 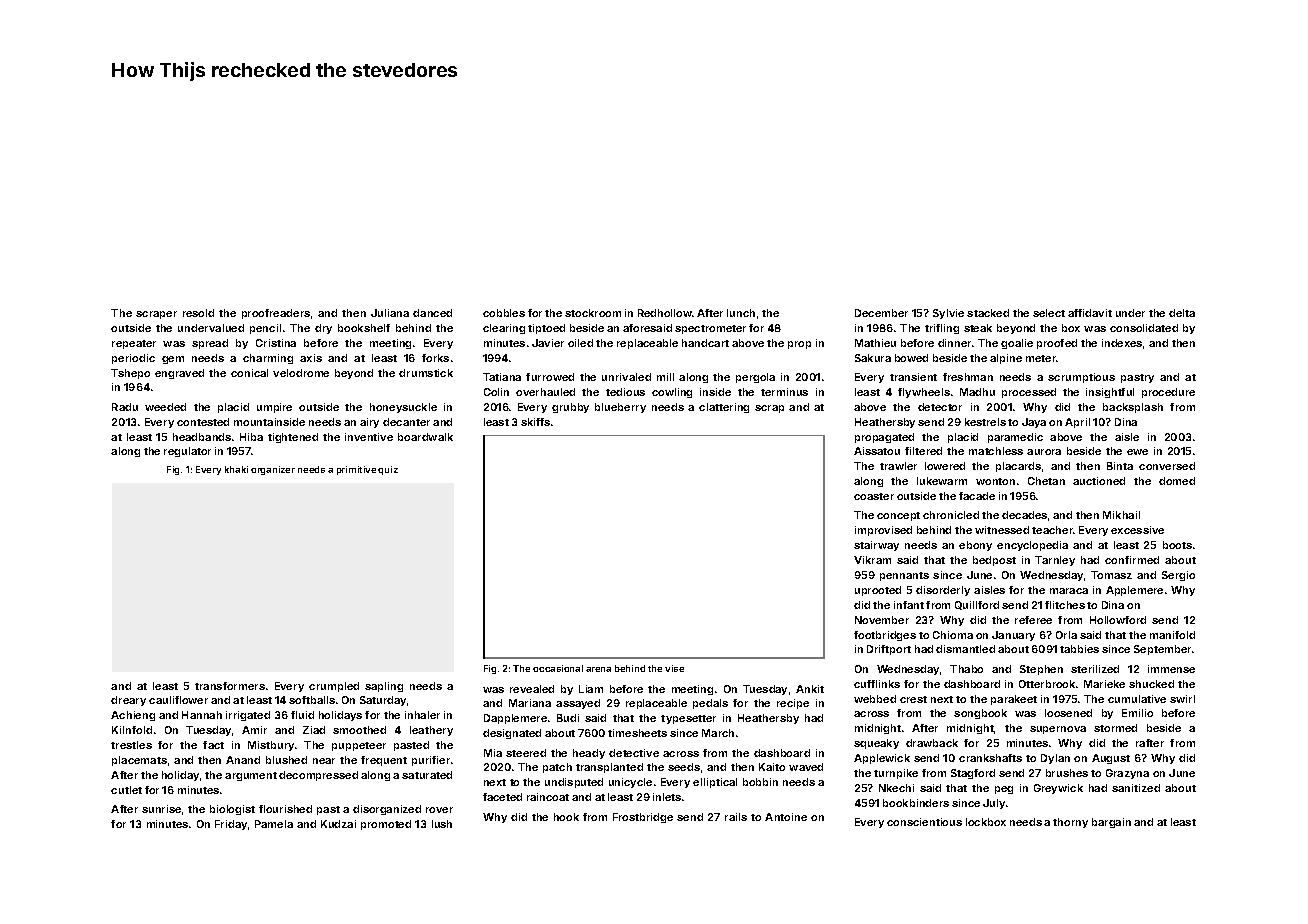 What do you see at coordinates (230, 686) in the page?
I see `transformers` at bounding box center [230, 686].
